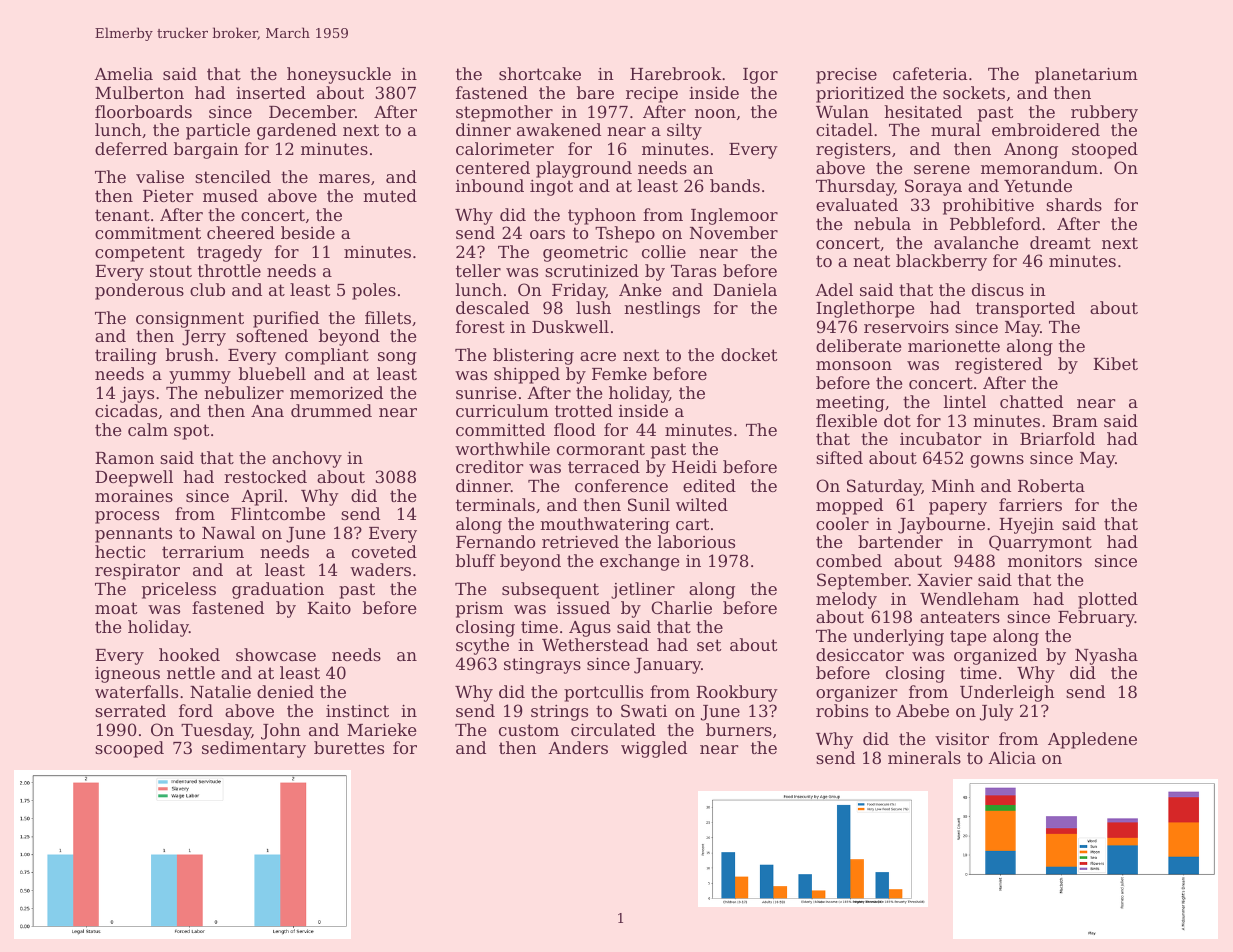 The height and width of the document is (952, 1233). What do you see at coordinates (547, 234) in the document?
I see `oars` at bounding box center [547, 234].
